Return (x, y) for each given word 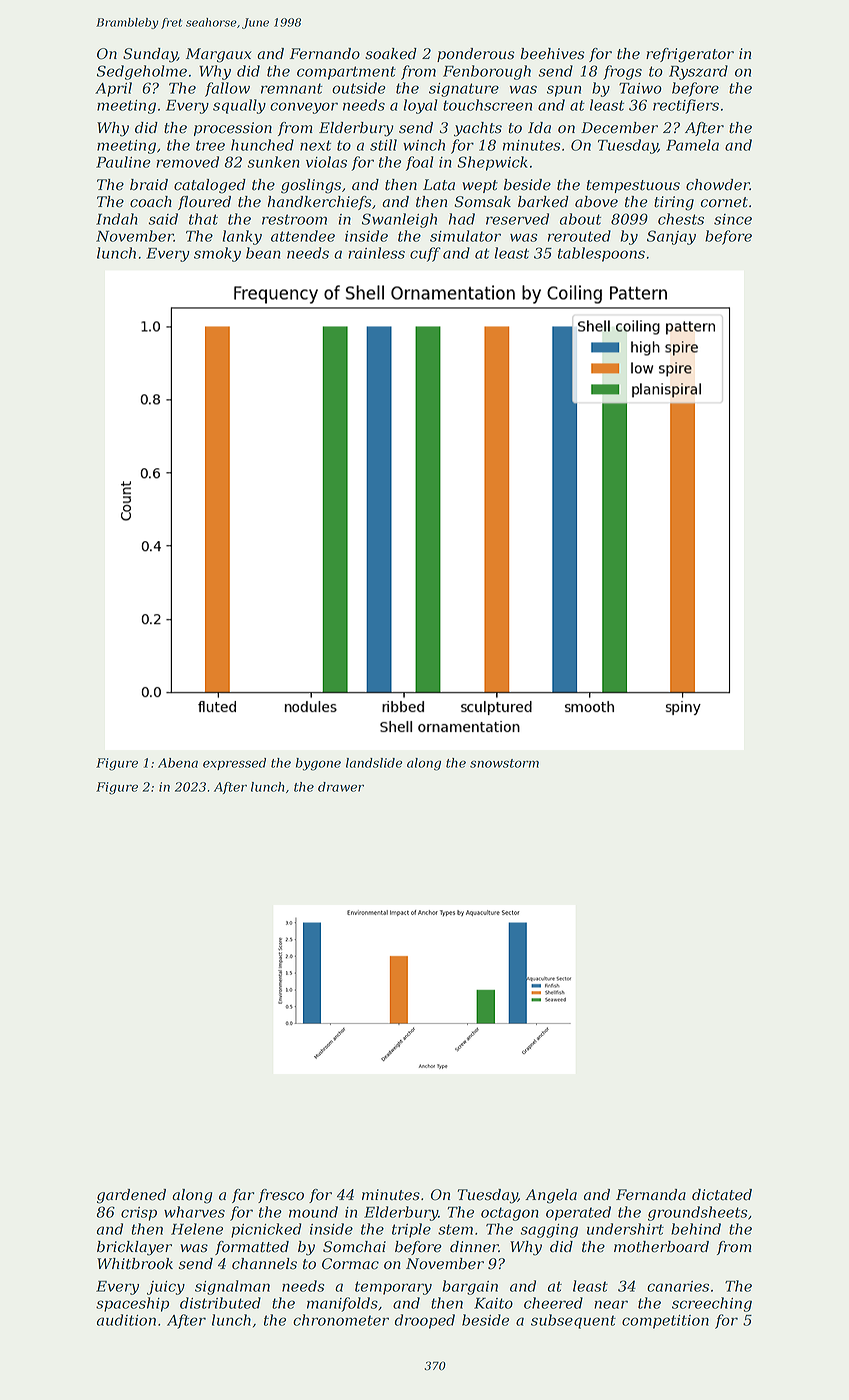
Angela (551, 1196)
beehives (552, 54)
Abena (178, 763)
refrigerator (690, 55)
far (243, 1196)
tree (210, 145)
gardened (131, 1196)
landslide (374, 763)
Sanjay (671, 237)
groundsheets (697, 1213)
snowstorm (504, 763)
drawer (341, 787)
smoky (217, 254)
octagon (510, 1214)
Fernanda (651, 1195)
